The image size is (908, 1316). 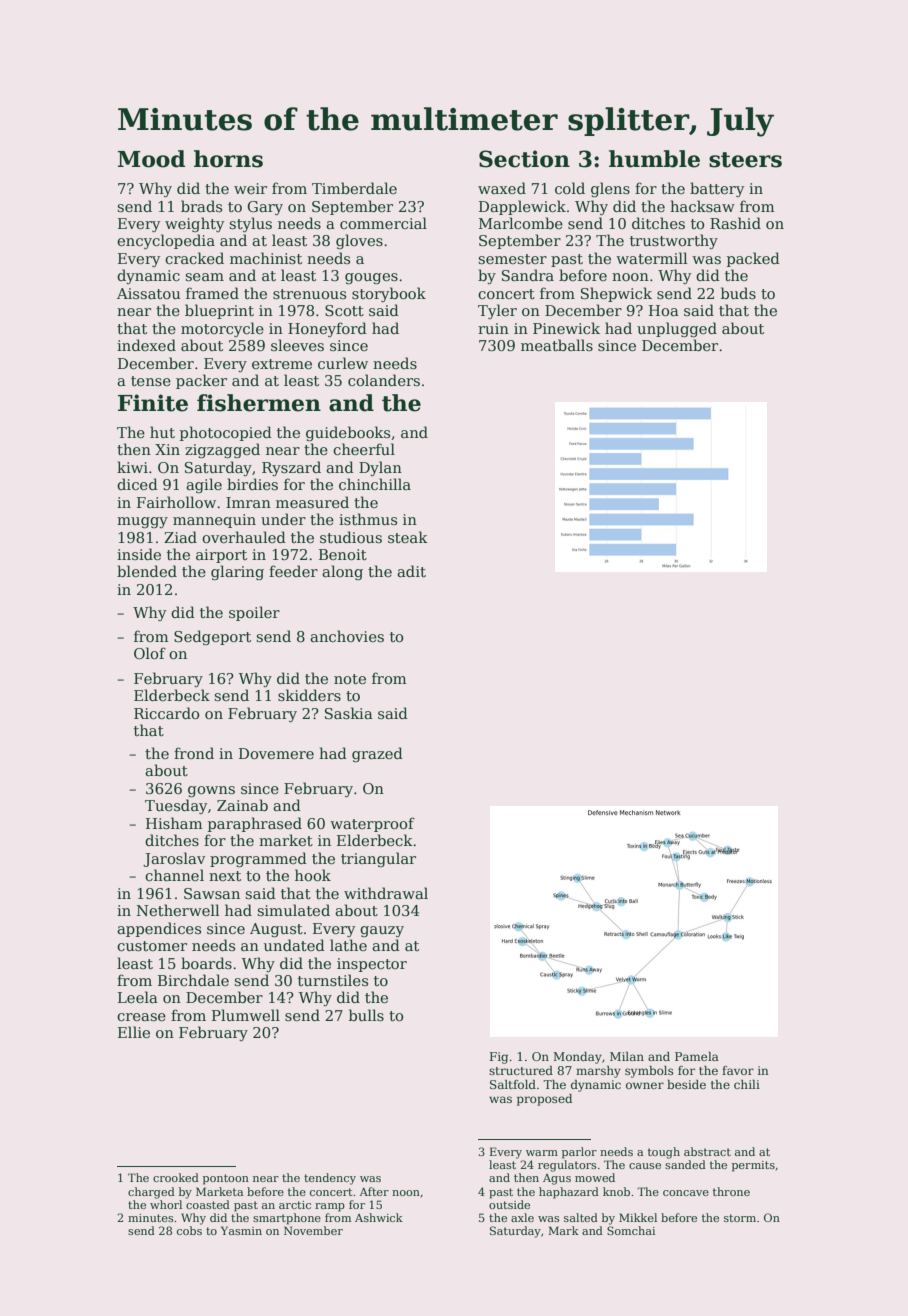 I want to click on horns, so click(x=228, y=159).
